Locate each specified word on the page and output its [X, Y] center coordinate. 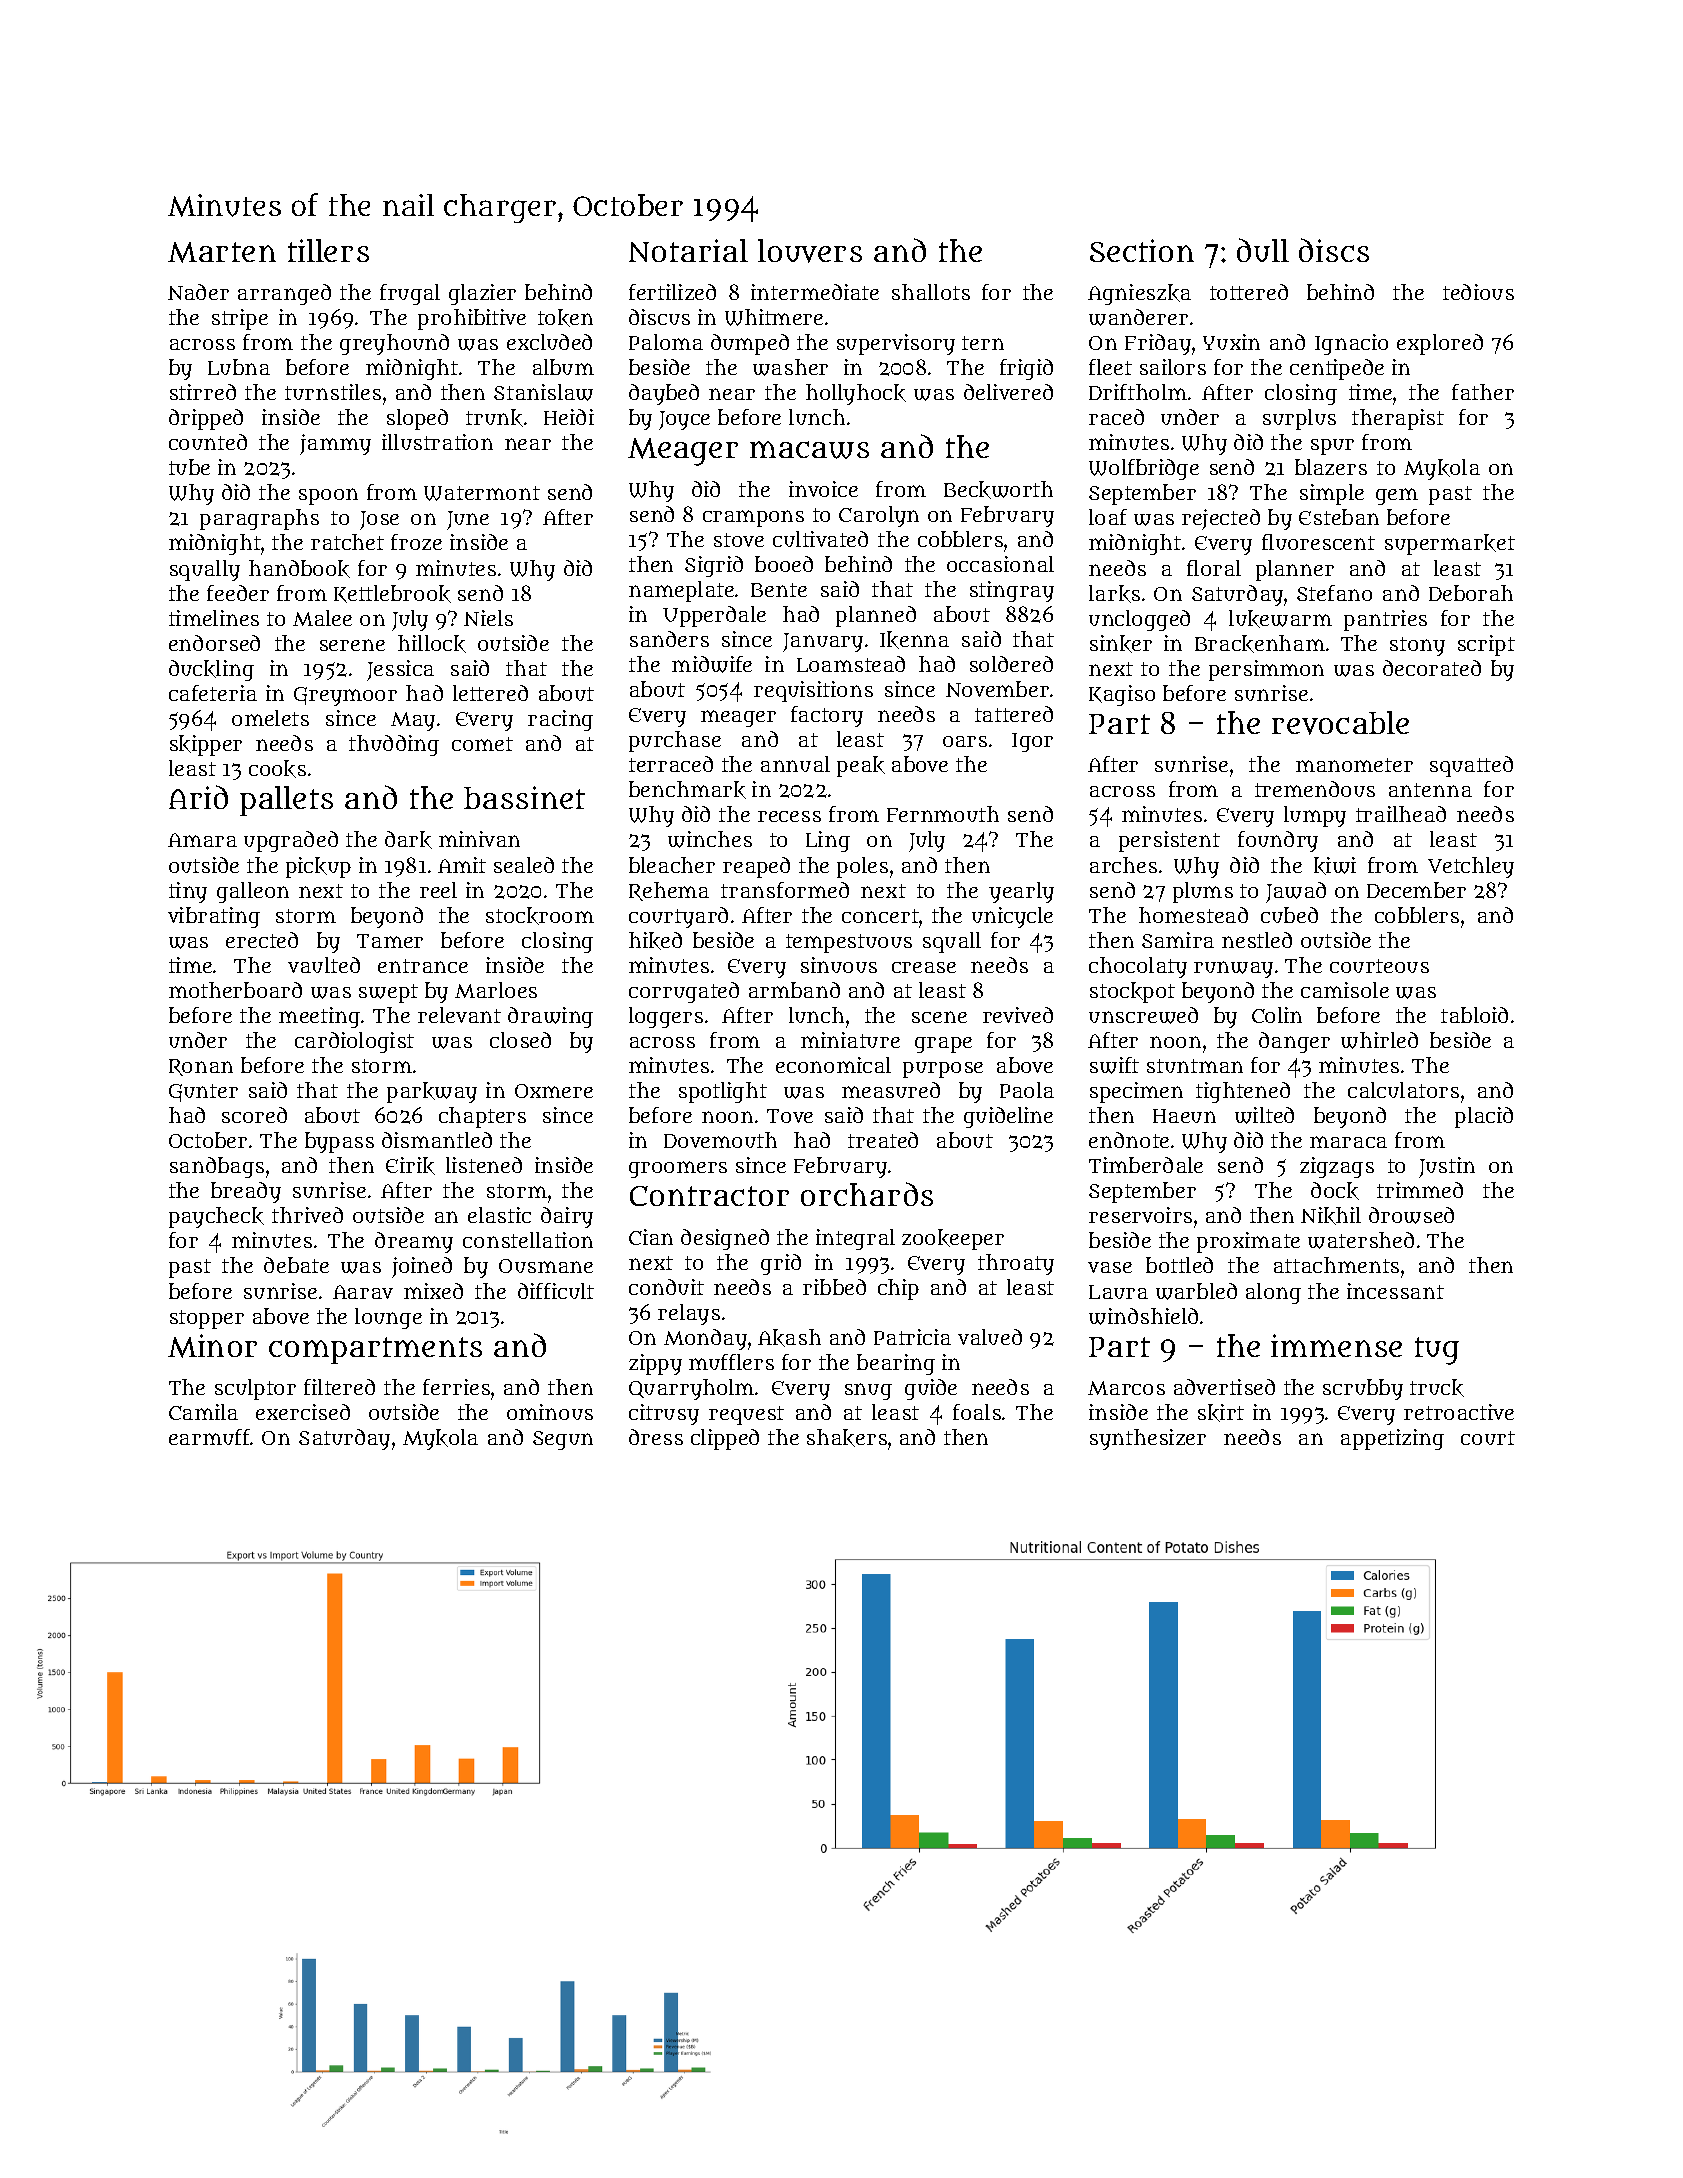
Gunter [203, 1093]
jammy [335, 444]
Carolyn [879, 516]
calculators [1403, 1090]
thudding [394, 745]
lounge [388, 1318]
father [1483, 392]
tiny [188, 892]
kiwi [1335, 866]
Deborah [1471, 593]
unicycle [1012, 917]
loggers [666, 1017]
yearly [1021, 892]
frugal [410, 294]
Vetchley [1471, 867]
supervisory [896, 344]
